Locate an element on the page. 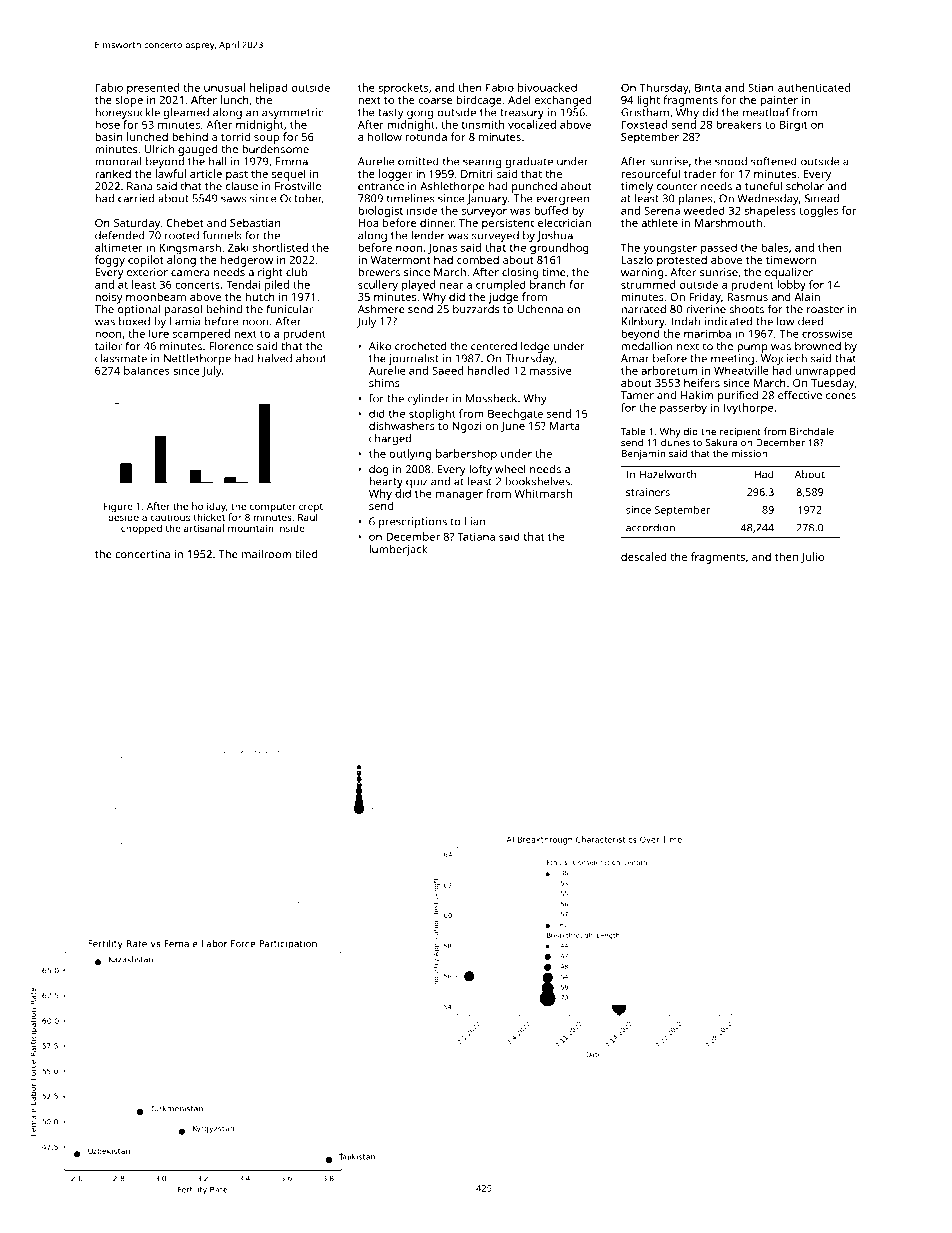 The image size is (952, 1233). scullery is located at coordinates (378, 286).
